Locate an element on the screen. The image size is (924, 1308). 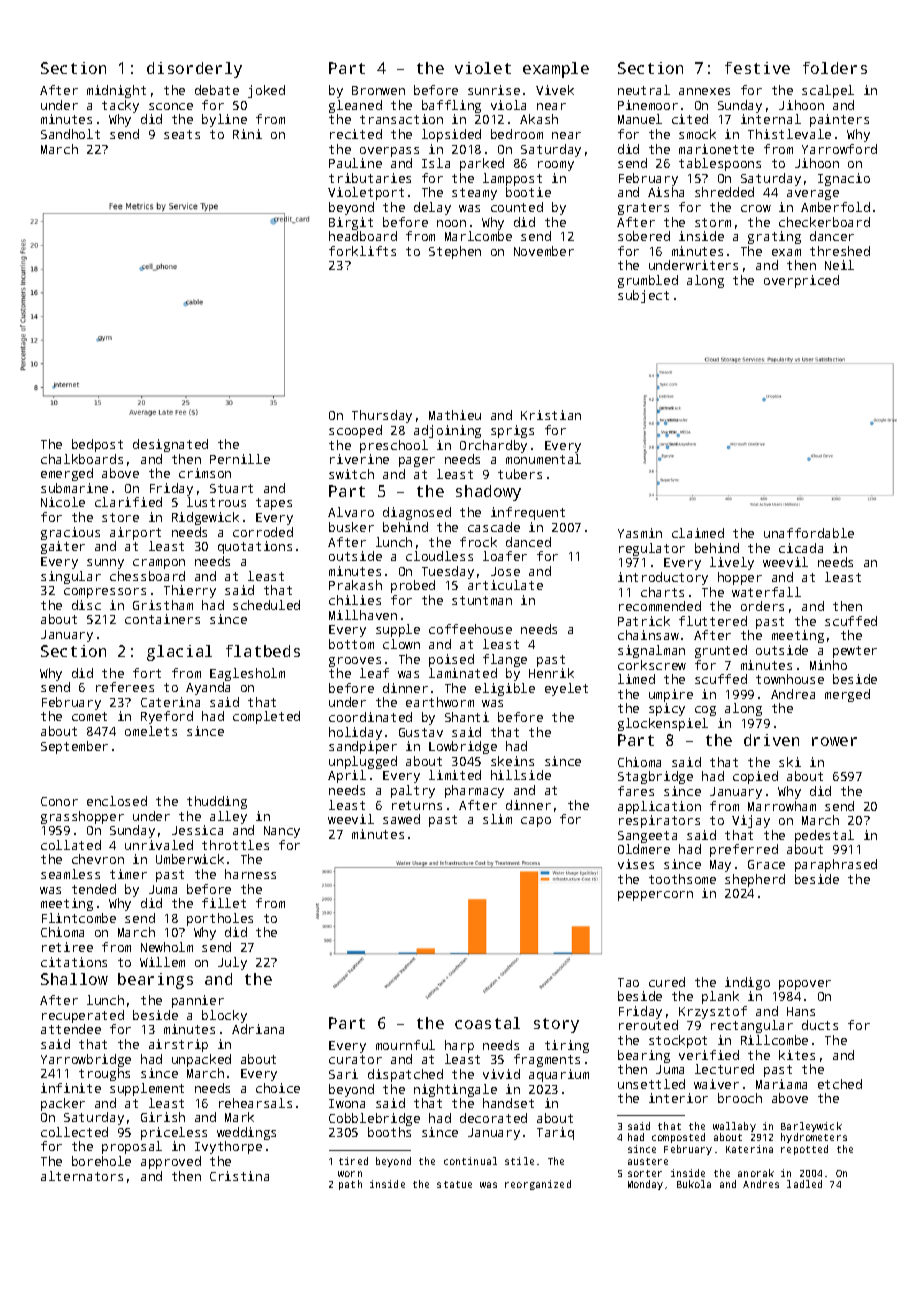
peppercorn is located at coordinates (655, 896).
